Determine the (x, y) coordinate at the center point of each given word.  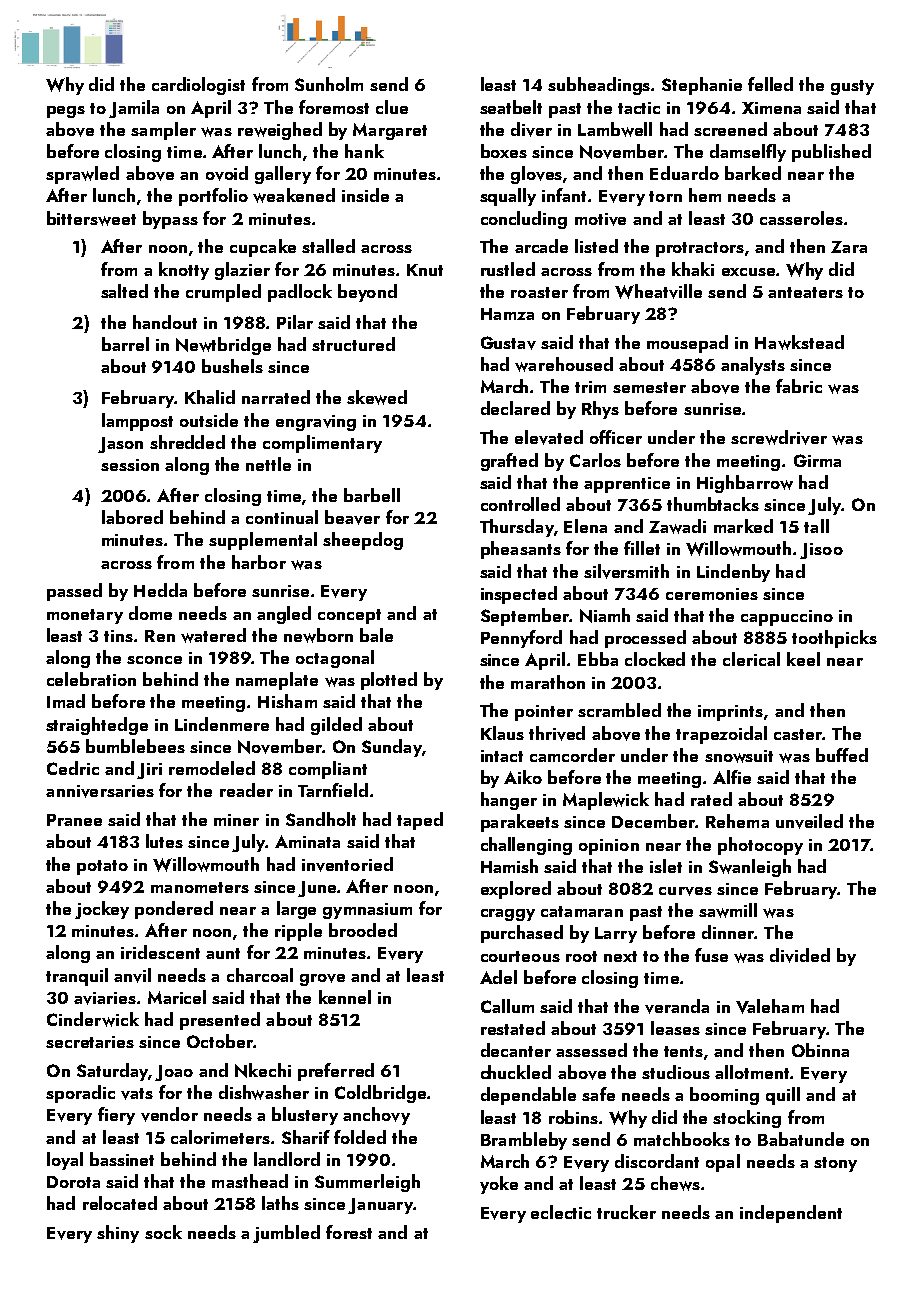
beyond (367, 293)
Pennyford (521, 639)
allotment (753, 1072)
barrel (125, 344)
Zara (849, 247)
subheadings (600, 86)
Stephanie (702, 86)
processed (645, 639)
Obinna (820, 1050)
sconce (154, 660)
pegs (66, 112)
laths (280, 1203)
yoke (499, 1185)
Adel (498, 977)
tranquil (77, 977)
